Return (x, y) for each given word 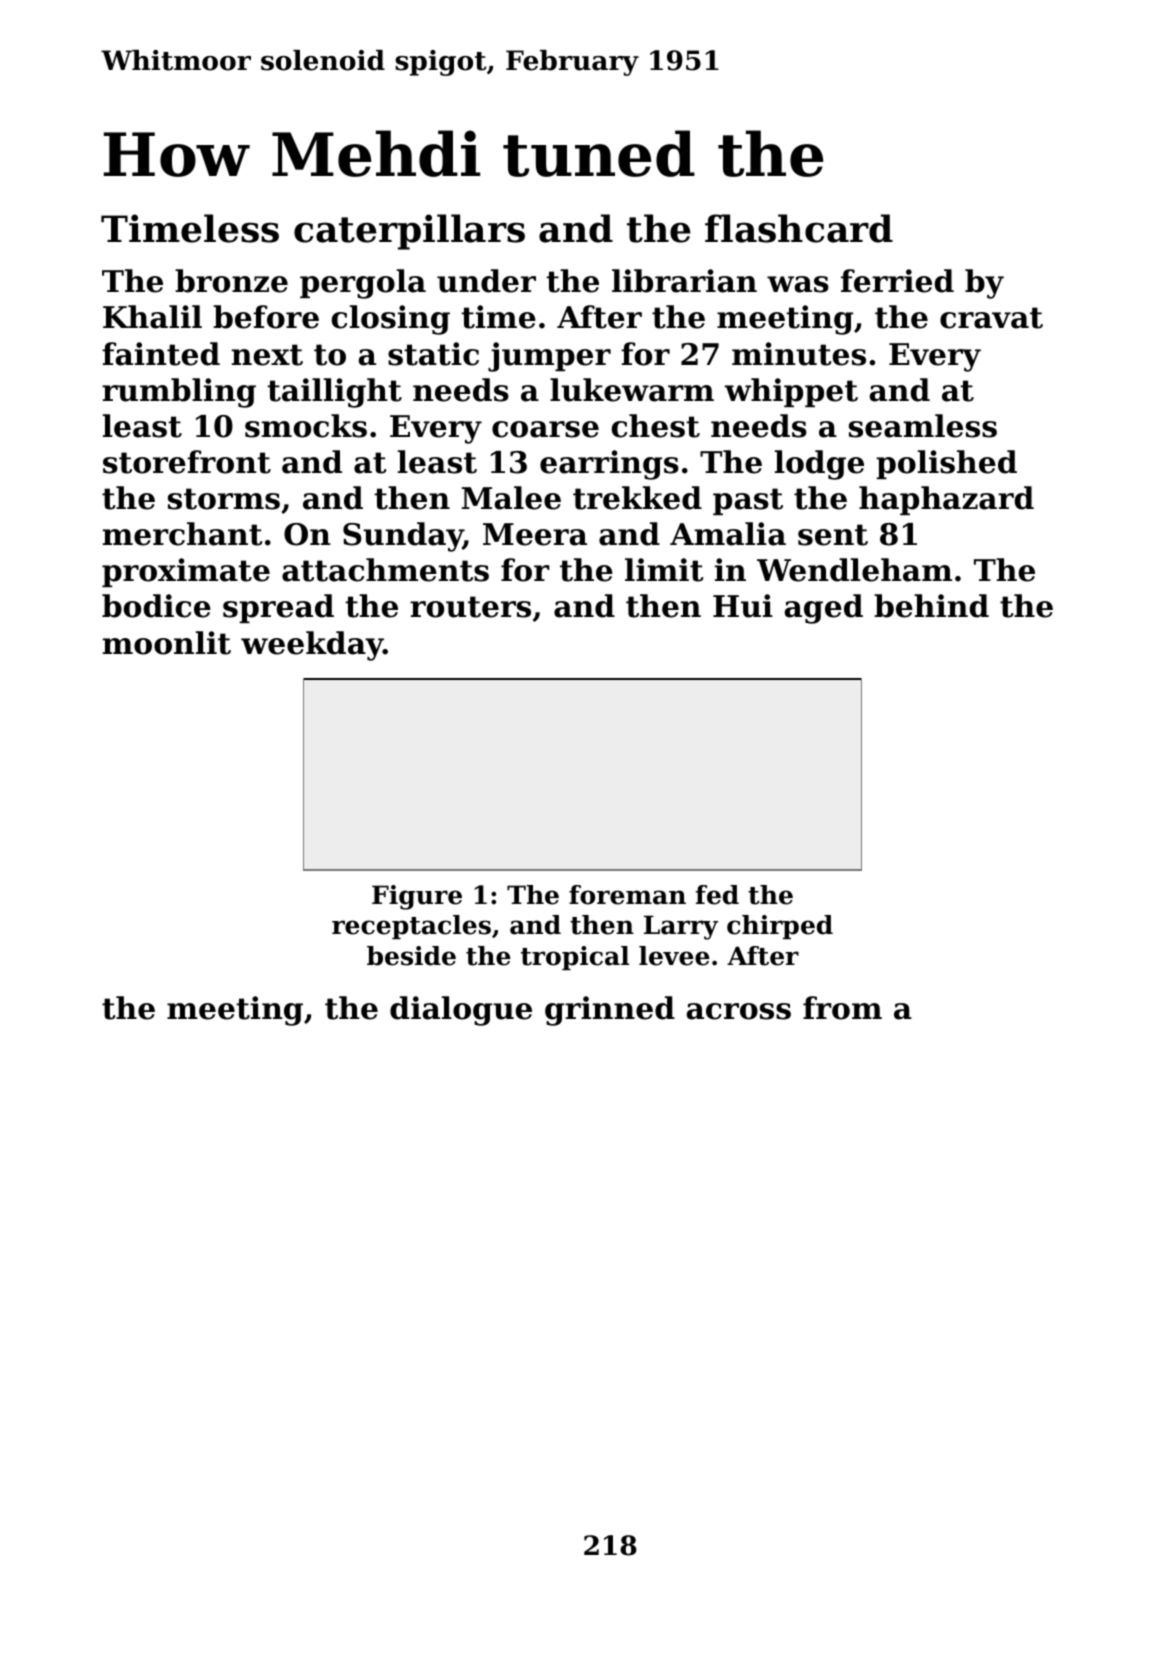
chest (656, 426)
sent (833, 535)
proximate (186, 572)
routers (470, 607)
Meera (535, 534)
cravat (991, 318)
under (486, 281)
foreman (627, 895)
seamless (923, 426)
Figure (417, 897)
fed (717, 895)
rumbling (179, 393)
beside (411, 956)
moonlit (167, 643)
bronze (231, 281)
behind (931, 606)
